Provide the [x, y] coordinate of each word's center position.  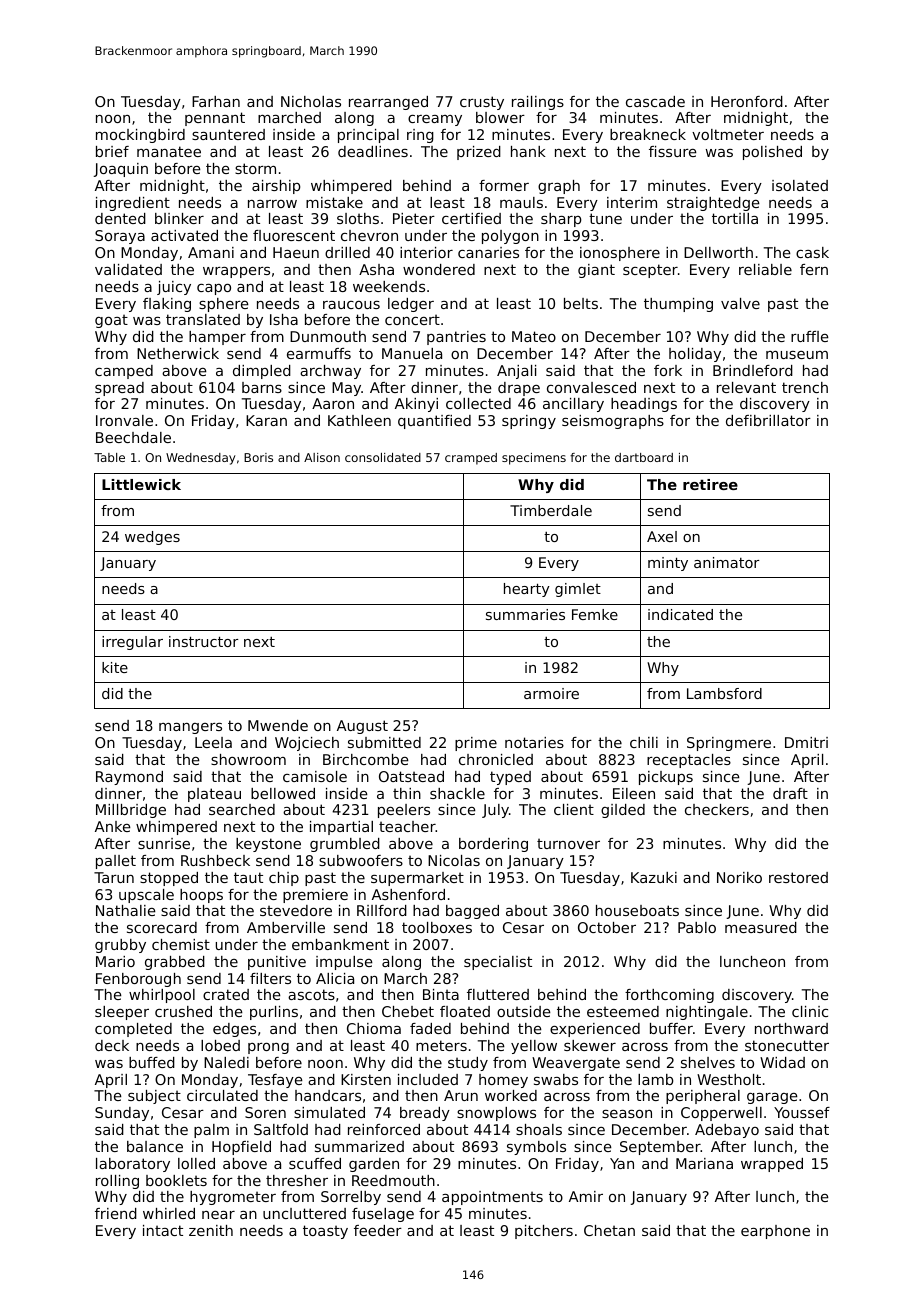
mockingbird [140, 136]
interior [426, 252]
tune [605, 218]
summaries [525, 614]
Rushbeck [215, 860]
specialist [498, 963]
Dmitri [806, 742]
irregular [132, 643]
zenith [211, 1230]
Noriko [739, 877]
